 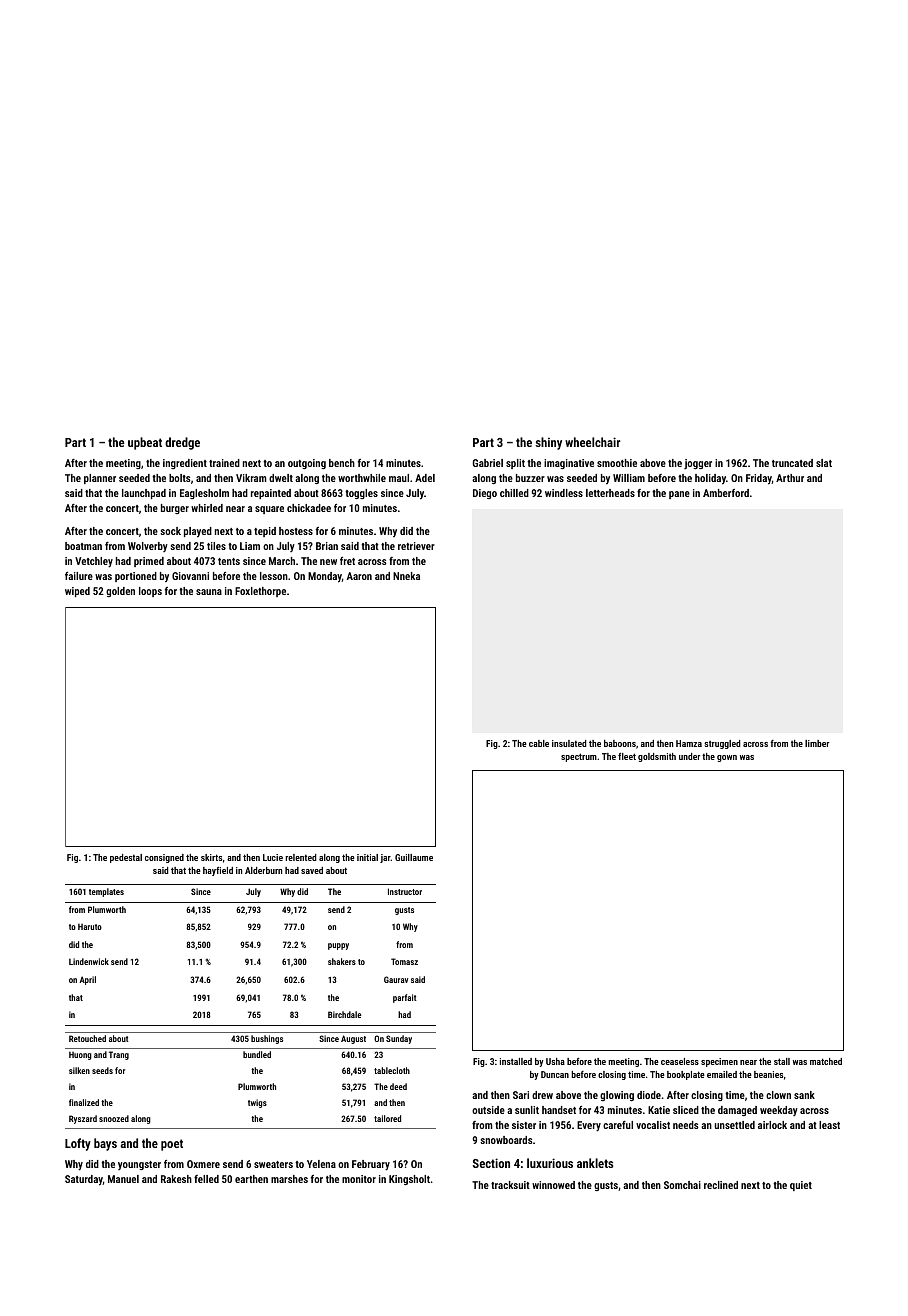 I want to click on pedestal, so click(x=126, y=858).
